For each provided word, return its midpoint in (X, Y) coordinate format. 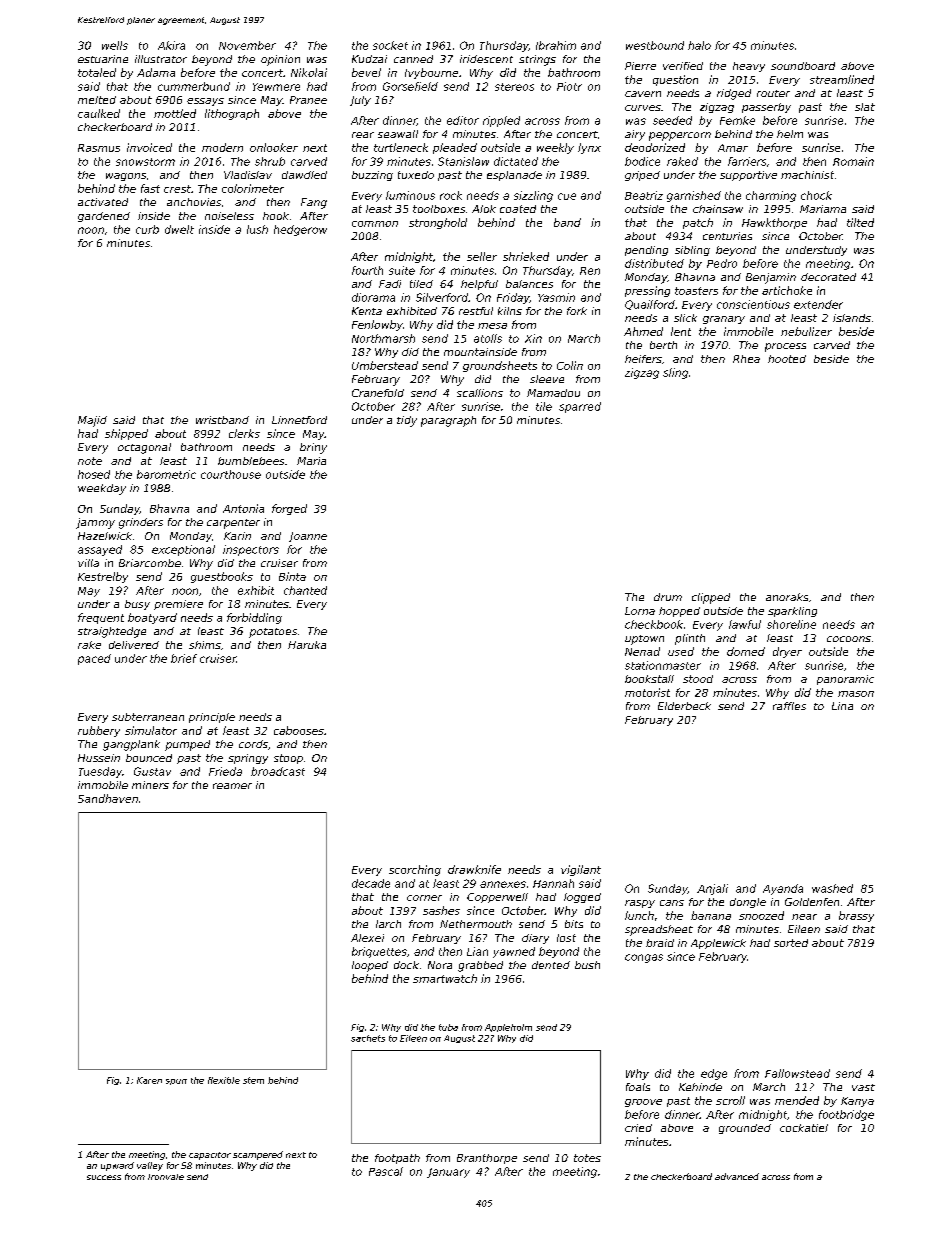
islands (852, 318)
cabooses (299, 730)
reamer (232, 786)
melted (97, 100)
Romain (853, 161)
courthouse (231, 474)
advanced (737, 1176)
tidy (407, 421)
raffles (789, 706)
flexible (224, 1080)
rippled (501, 121)
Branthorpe (487, 1159)
